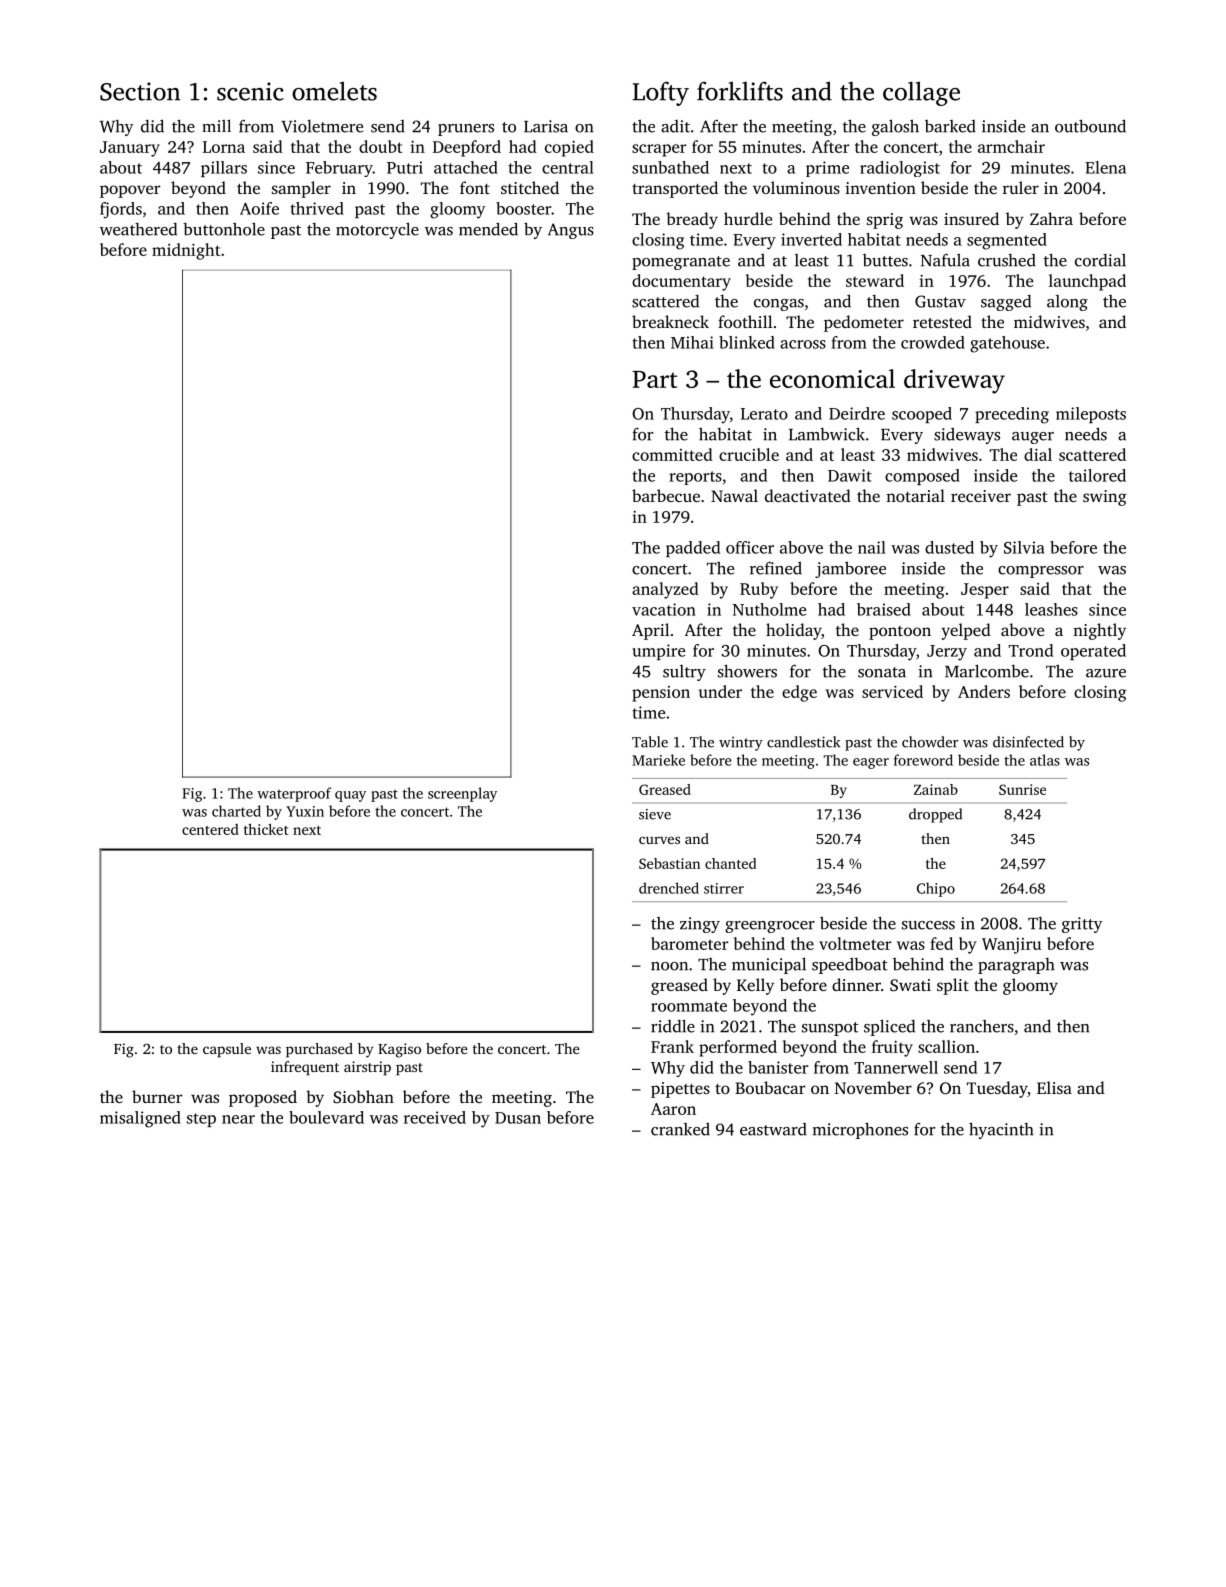 The height and width of the screenshot is (1587, 1226). I want to click on spliced, so click(889, 1027).
